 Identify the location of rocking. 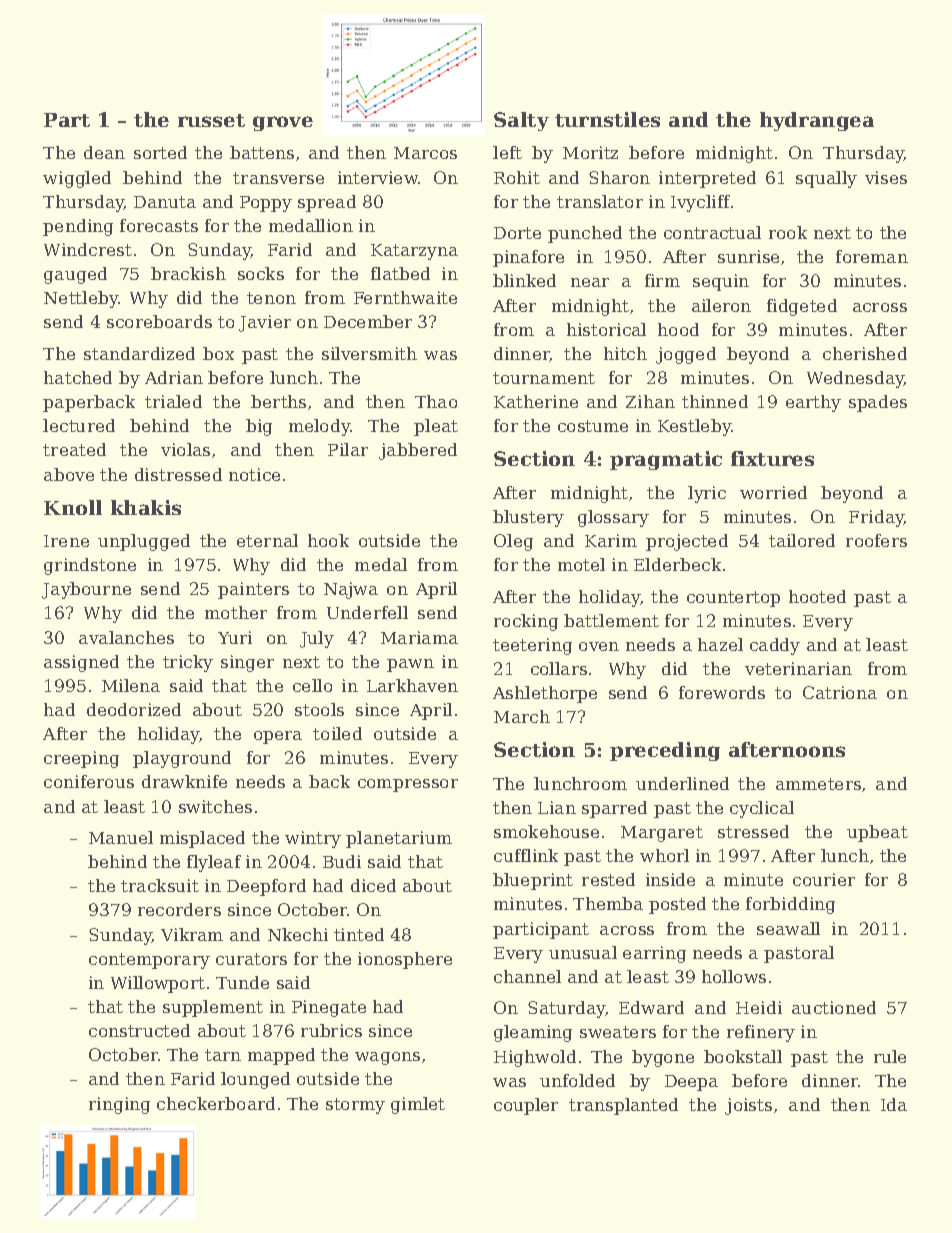
(526, 622).
